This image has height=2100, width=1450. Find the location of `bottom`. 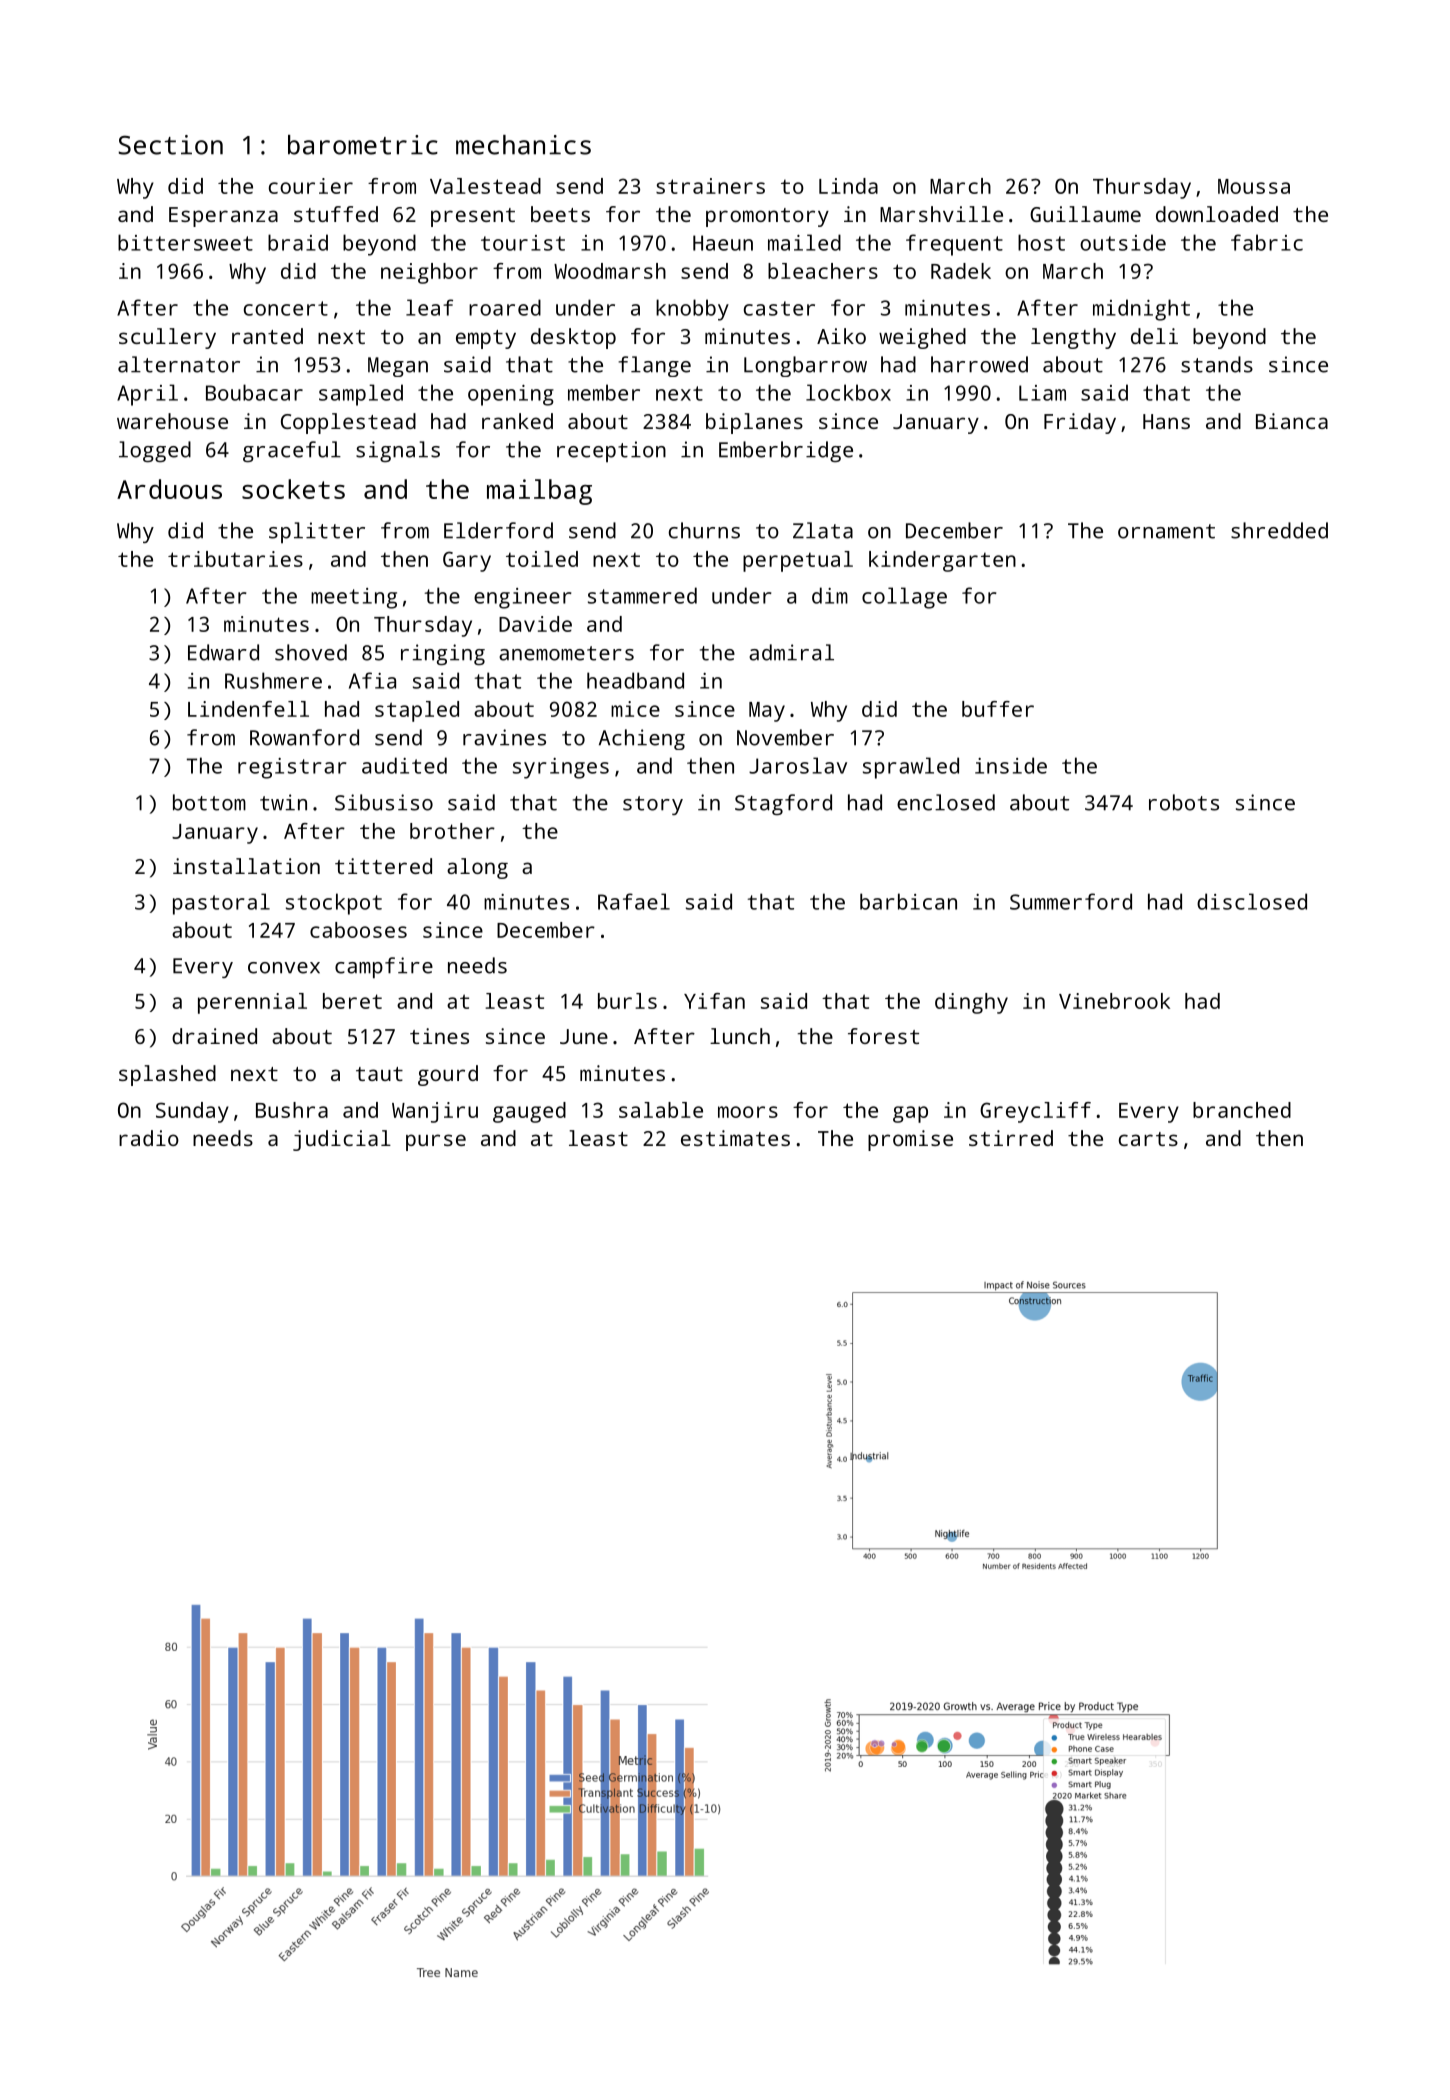

bottom is located at coordinates (209, 802).
